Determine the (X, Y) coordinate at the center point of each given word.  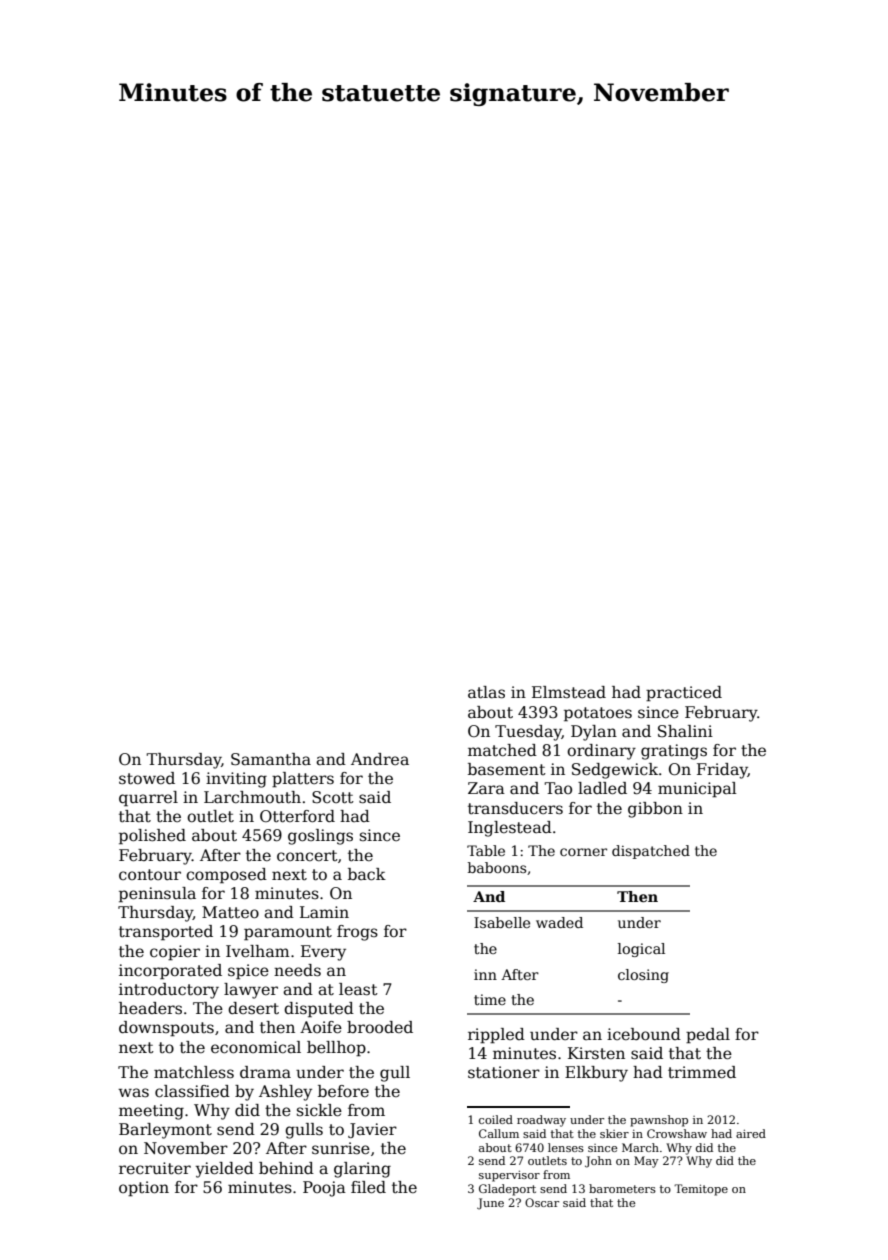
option (144, 1189)
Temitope (701, 1190)
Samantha (271, 759)
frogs (357, 933)
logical (641, 950)
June (490, 1204)
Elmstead (569, 692)
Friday (722, 771)
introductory (169, 991)
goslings (320, 837)
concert (307, 855)
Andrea (380, 759)
